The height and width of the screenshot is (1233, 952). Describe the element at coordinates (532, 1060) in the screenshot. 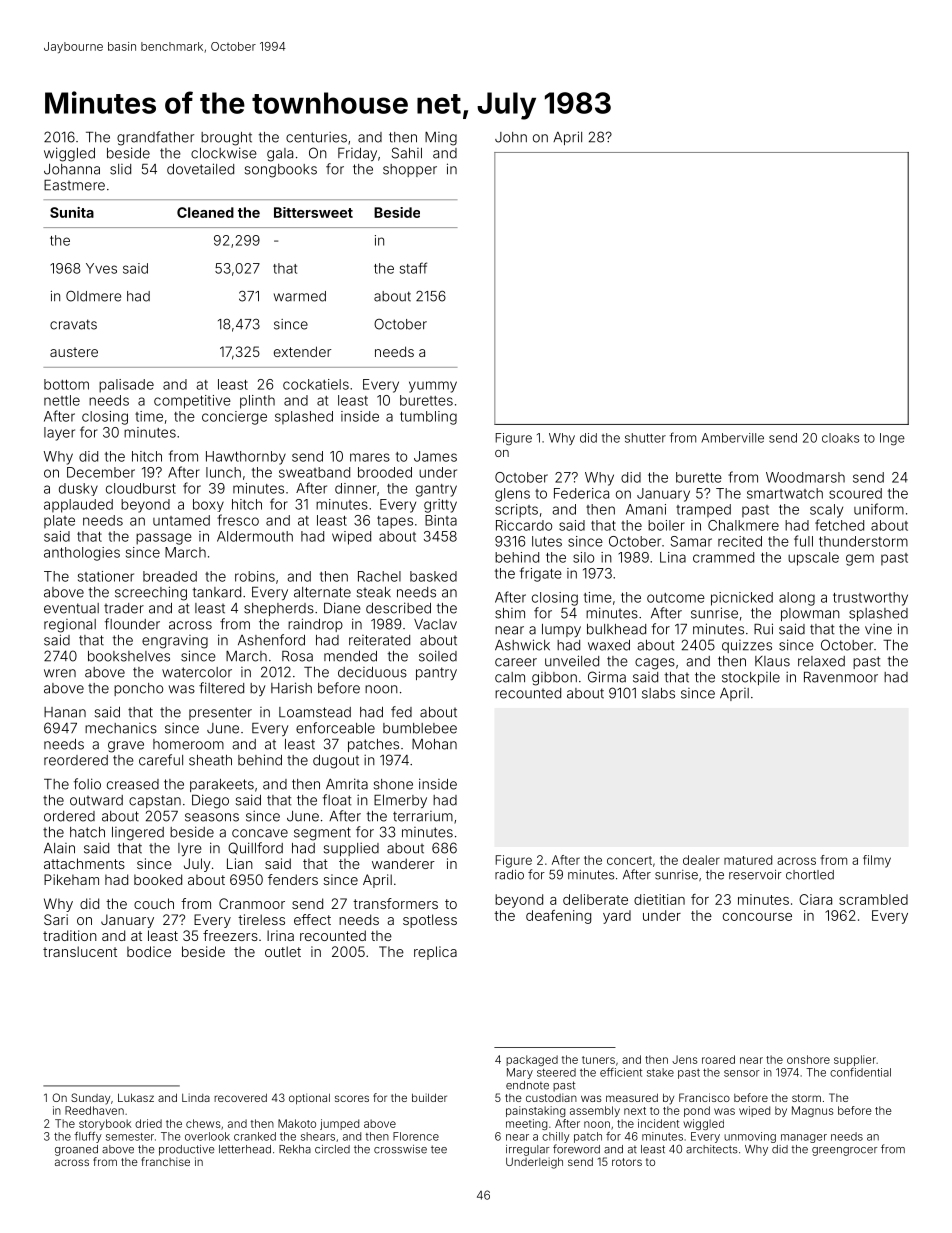

I see `packaged` at that location.
